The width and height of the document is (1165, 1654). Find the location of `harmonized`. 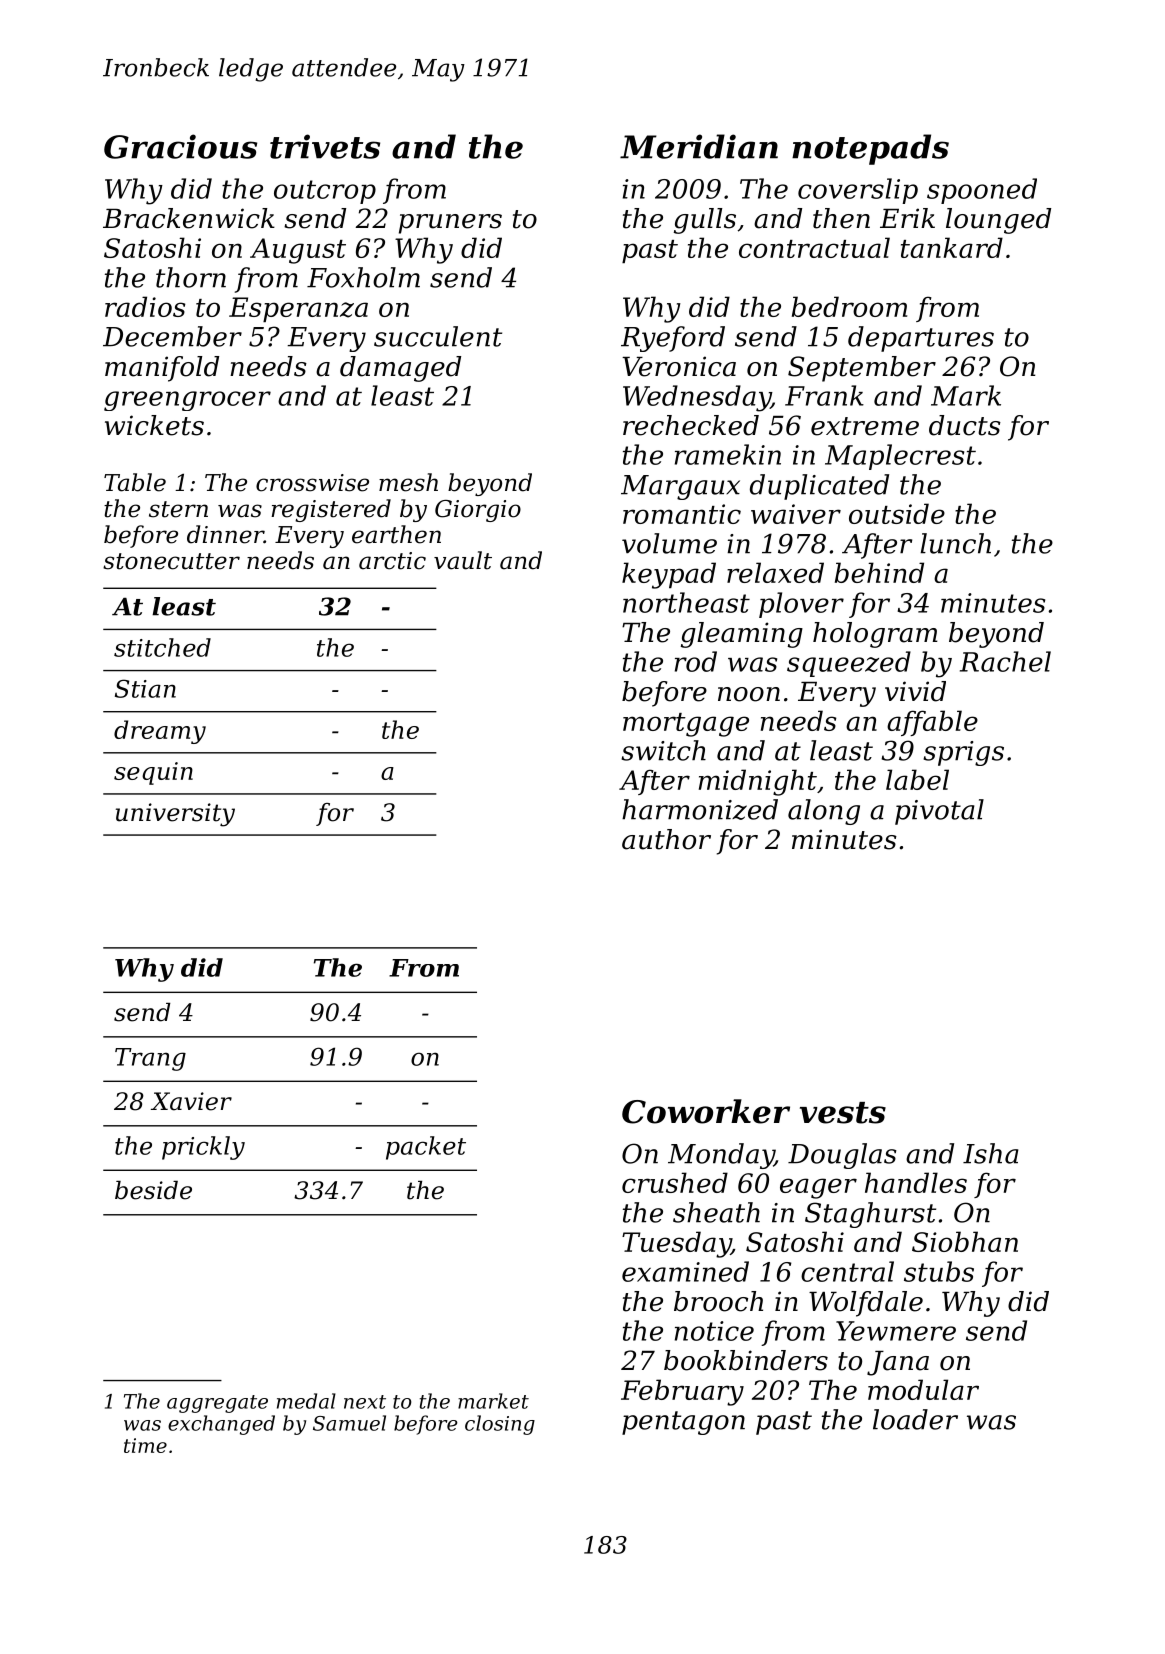

harmonized is located at coordinates (700, 809).
